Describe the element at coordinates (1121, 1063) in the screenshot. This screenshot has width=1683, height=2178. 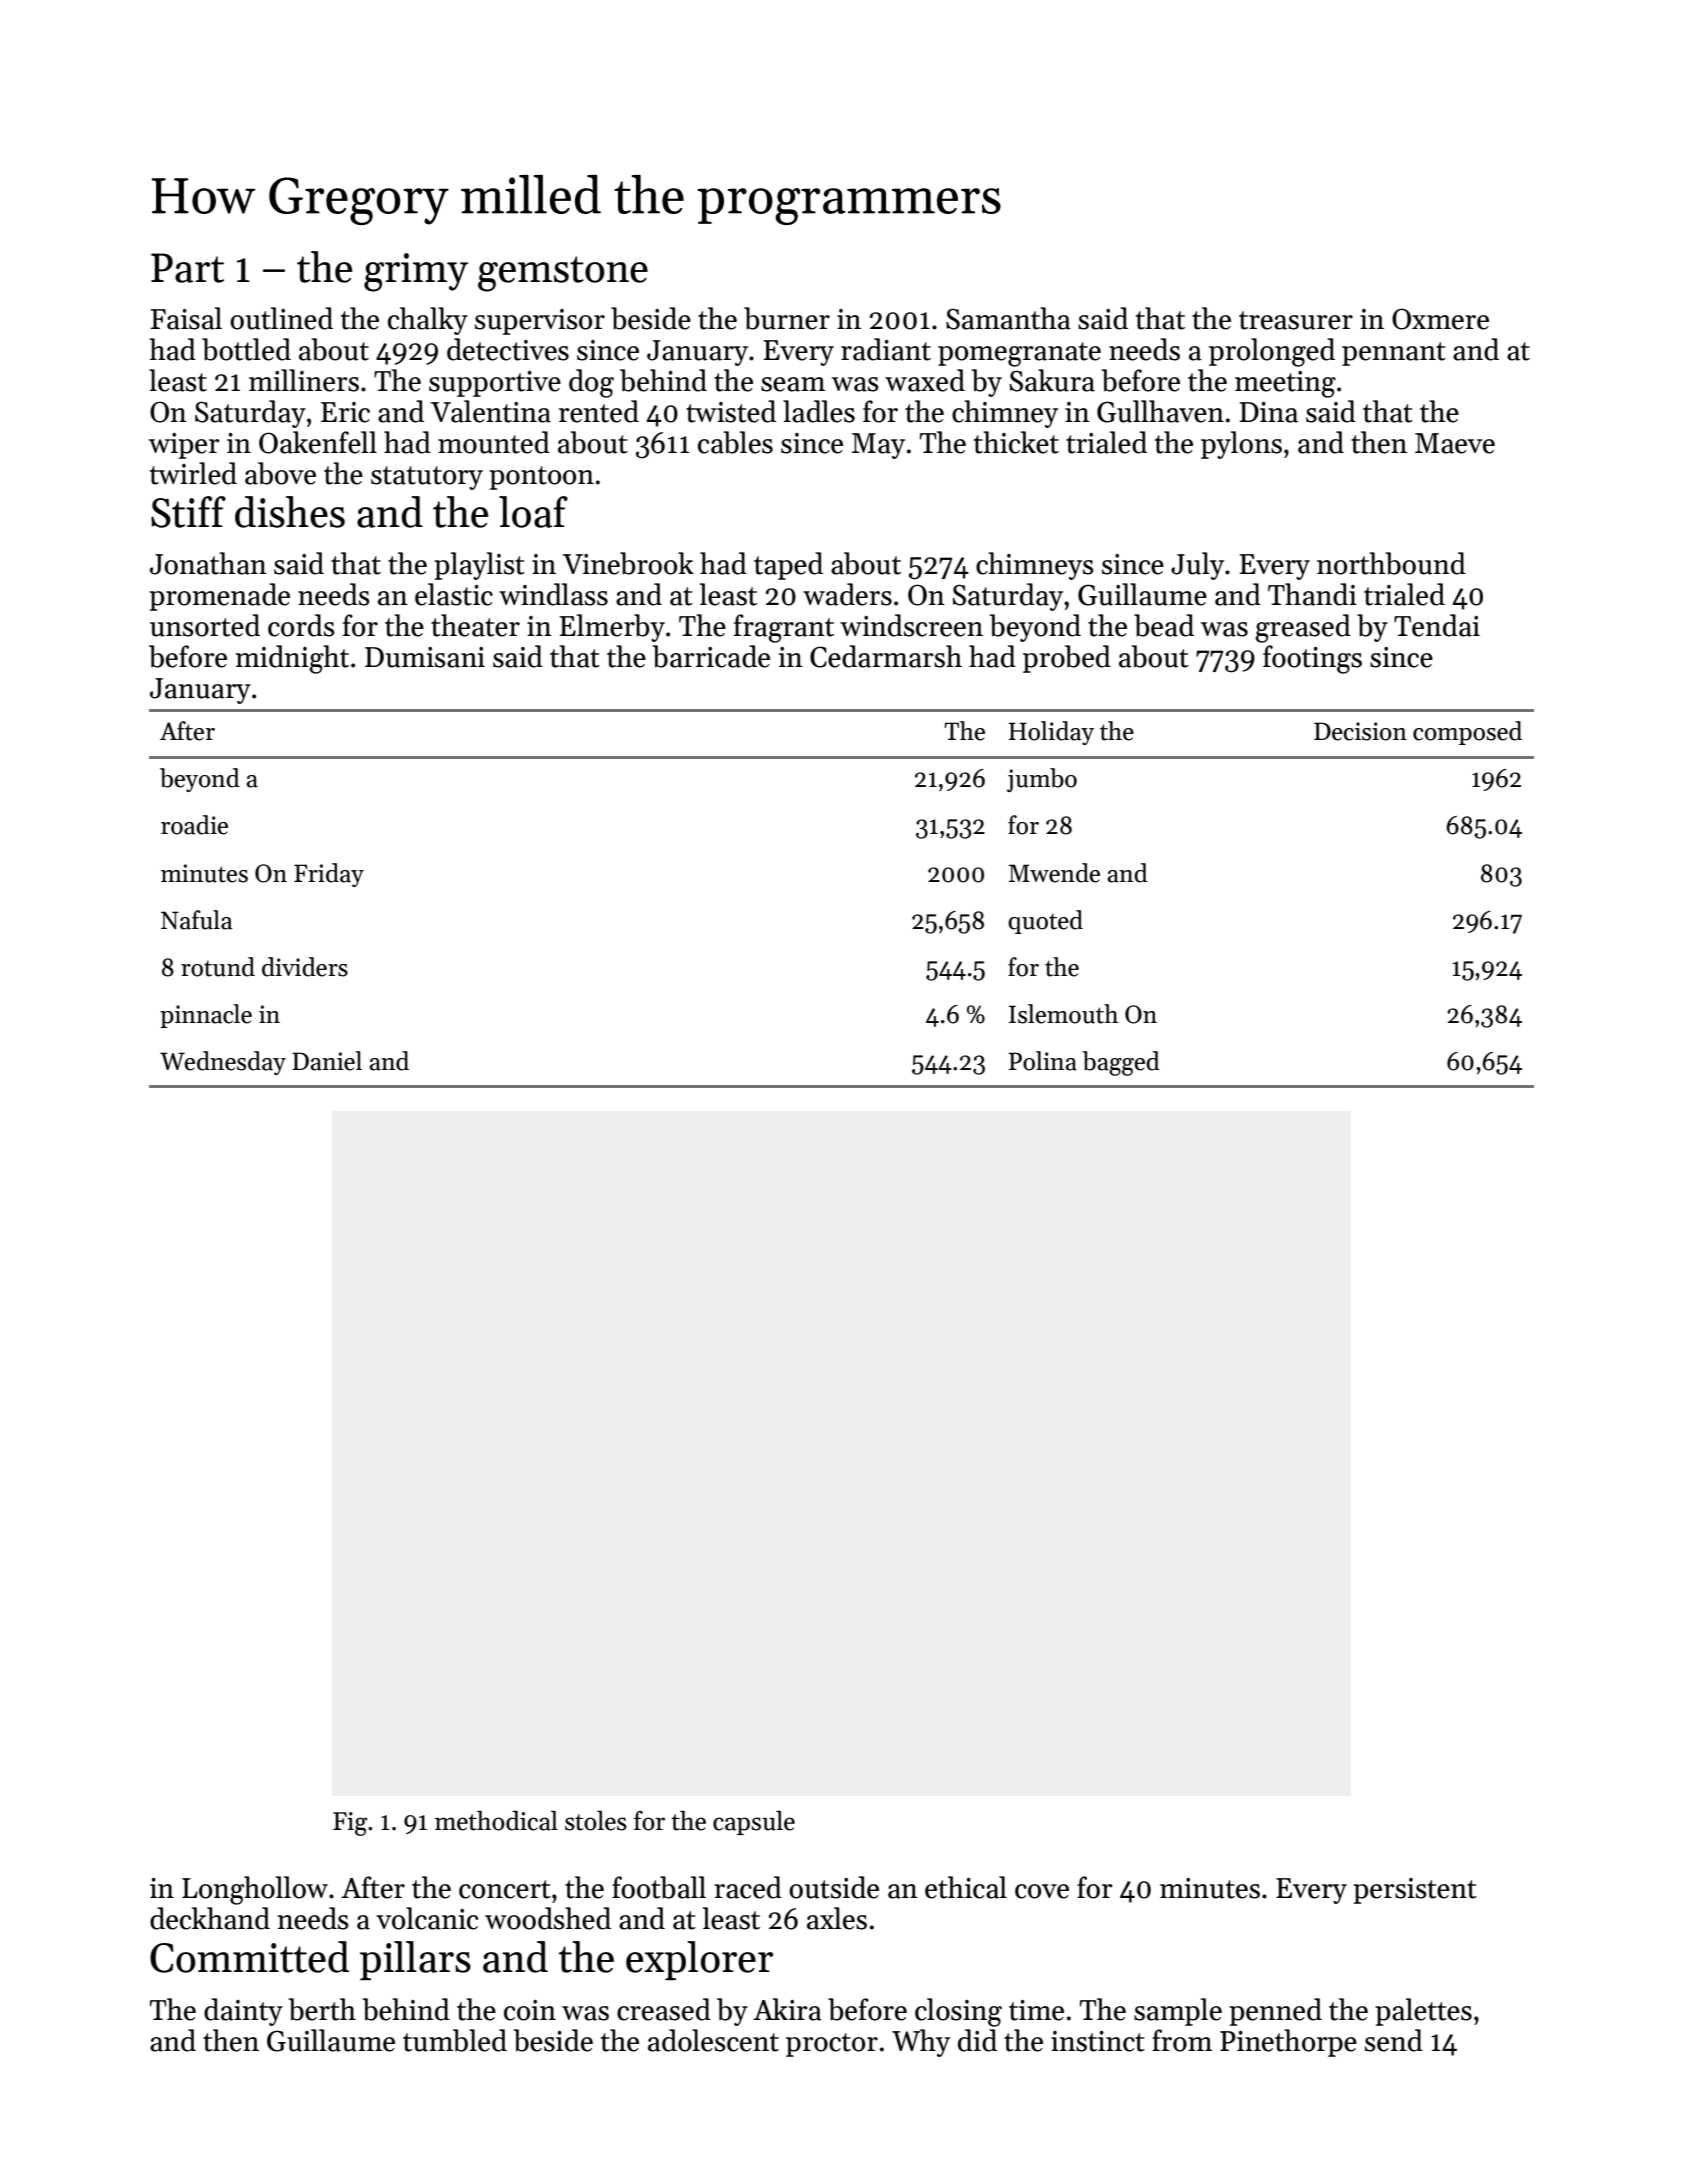
I see `bagged` at that location.
